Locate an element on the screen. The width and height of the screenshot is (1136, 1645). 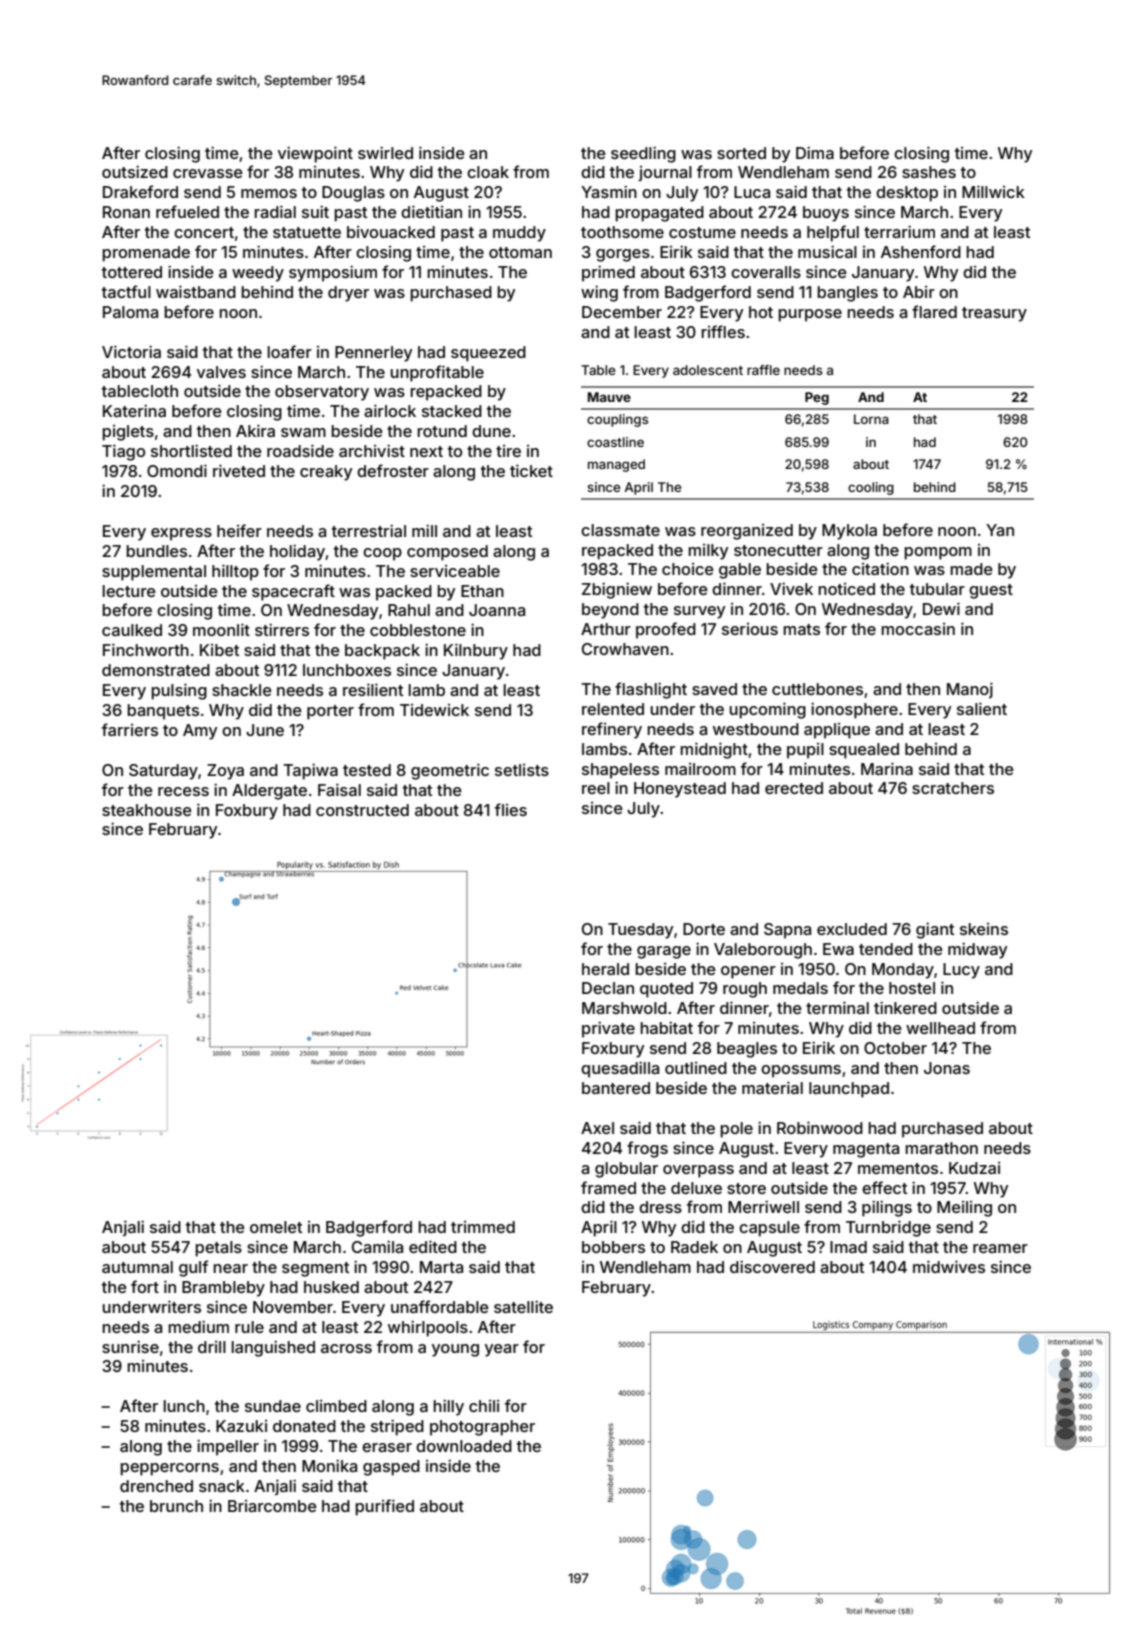
setlists is located at coordinates (522, 770).
